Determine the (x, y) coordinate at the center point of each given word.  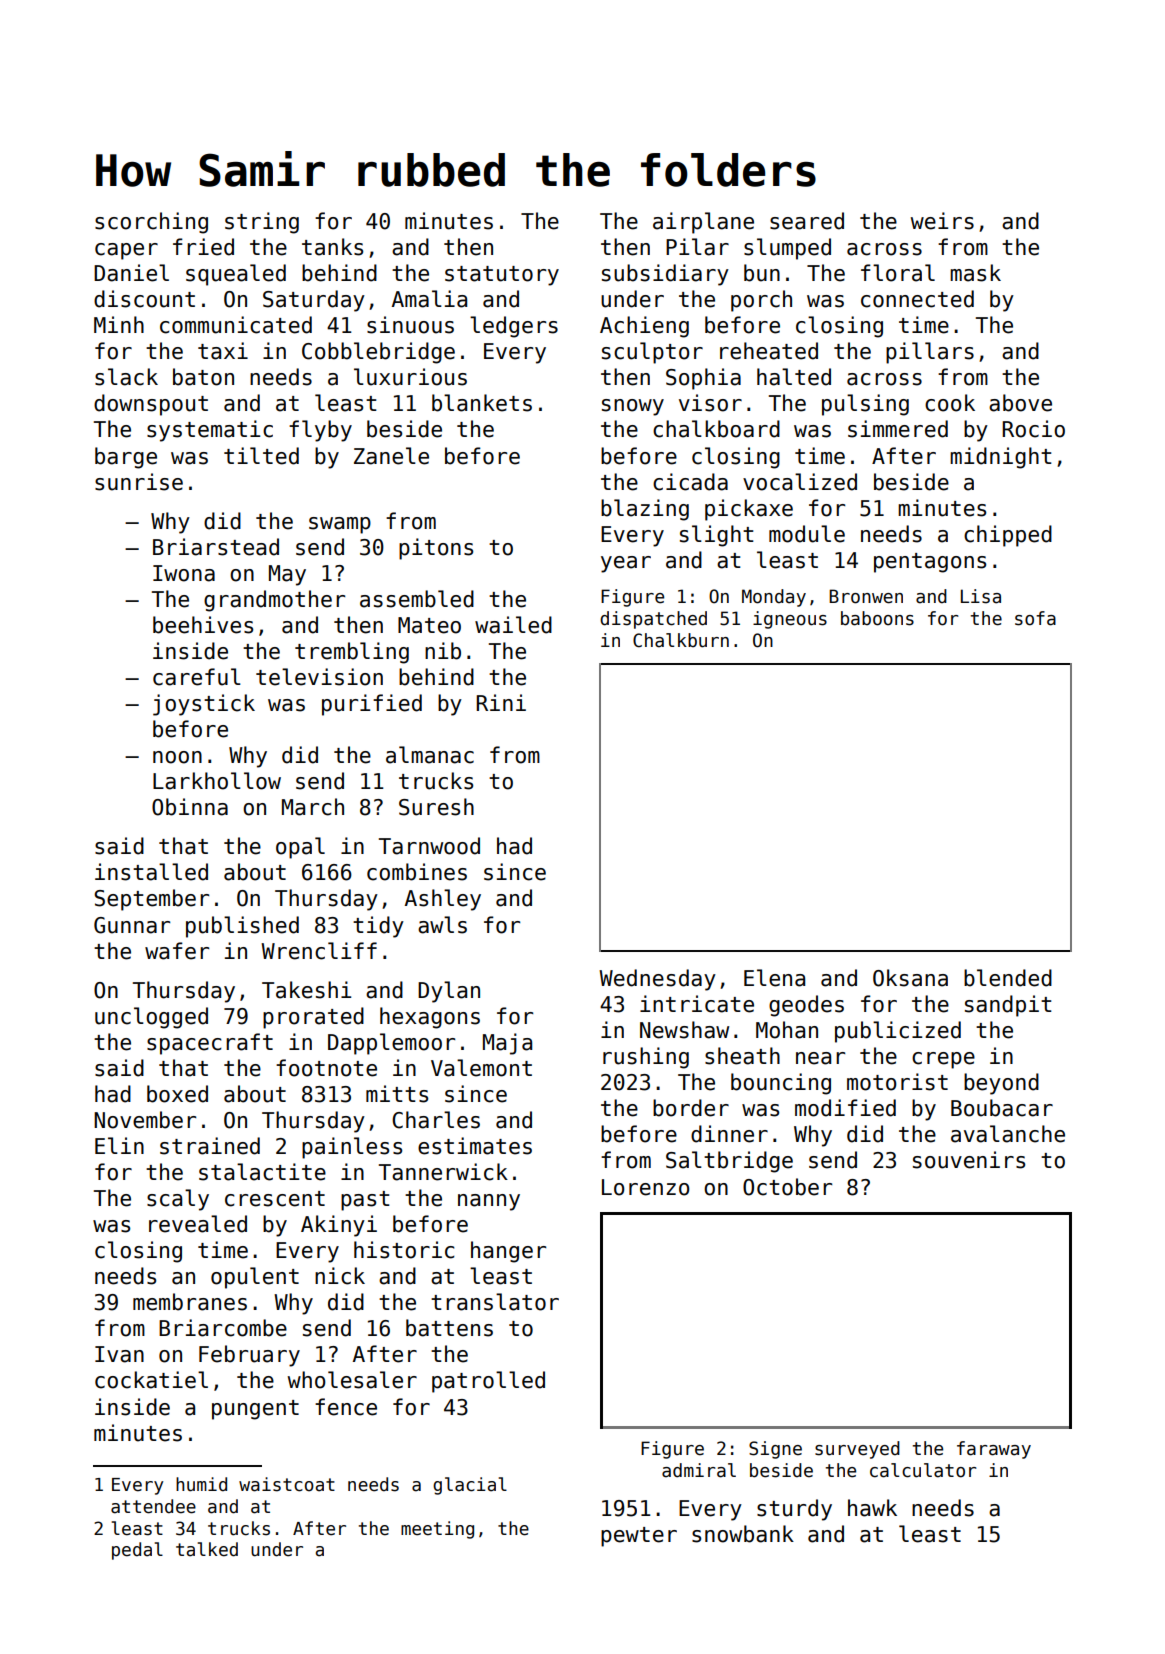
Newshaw (684, 1030)
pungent (255, 1410)
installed (151, 872)
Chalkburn (681, 640)
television (319, 677)
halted (794, 377)
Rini (501, 702)
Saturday (314, 301)
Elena (774, 978)
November (145, 1120)
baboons (877, 618)
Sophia (703, 379)
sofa (1035, 618)
